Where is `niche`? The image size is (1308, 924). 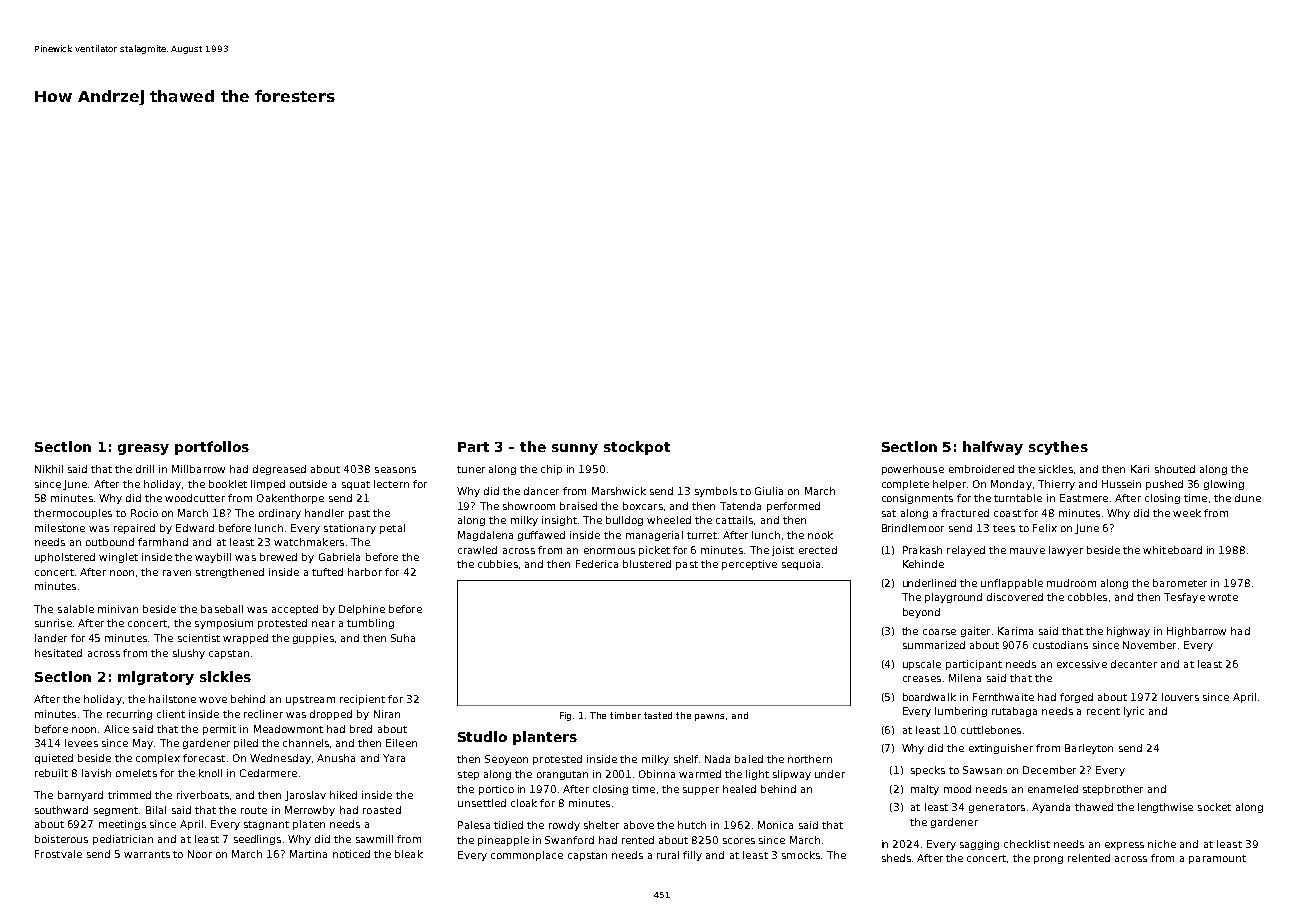 niche is located at coordinates (1162, 844).
